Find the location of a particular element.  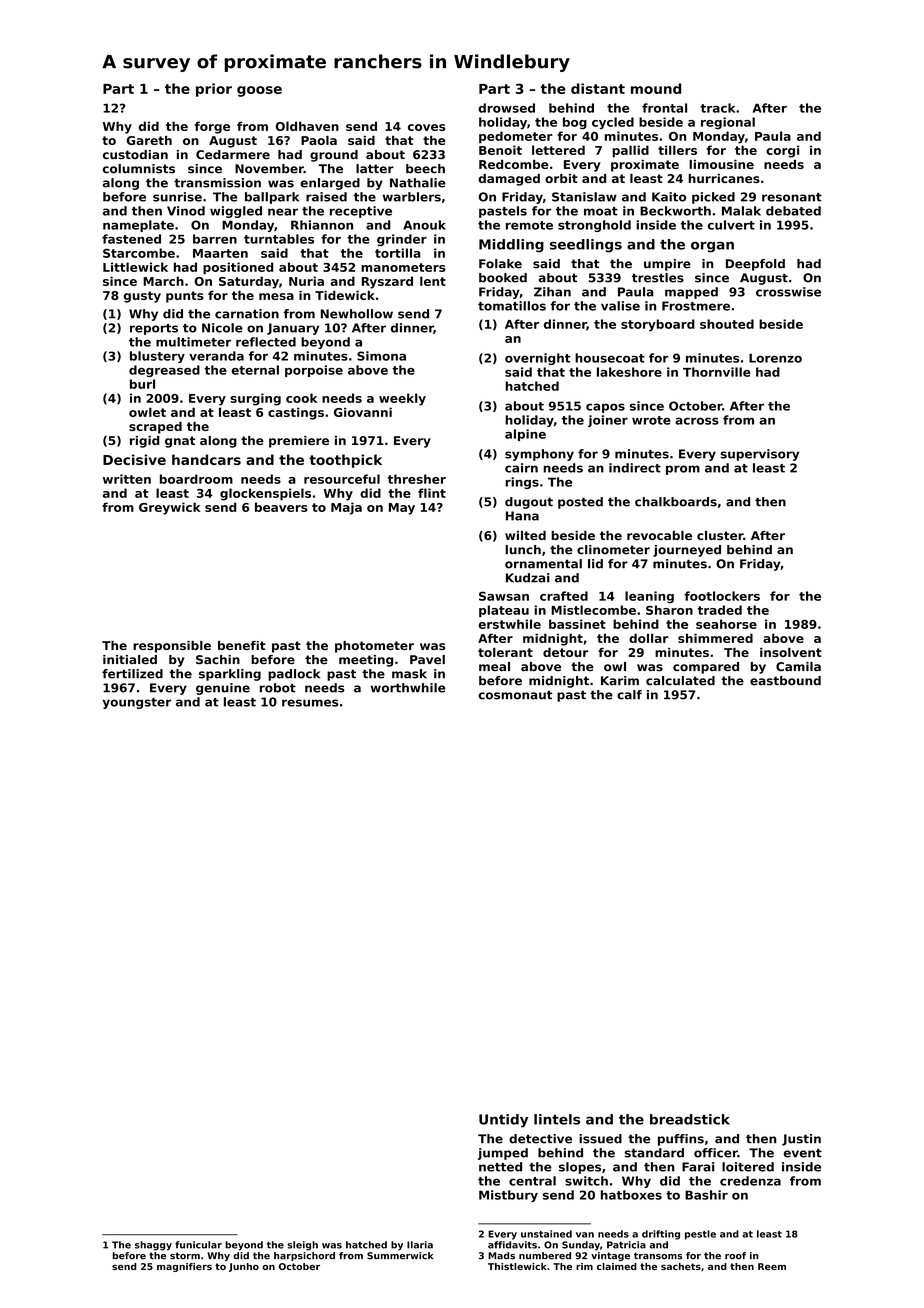

shimmered is located at coordinates (715, 638).
